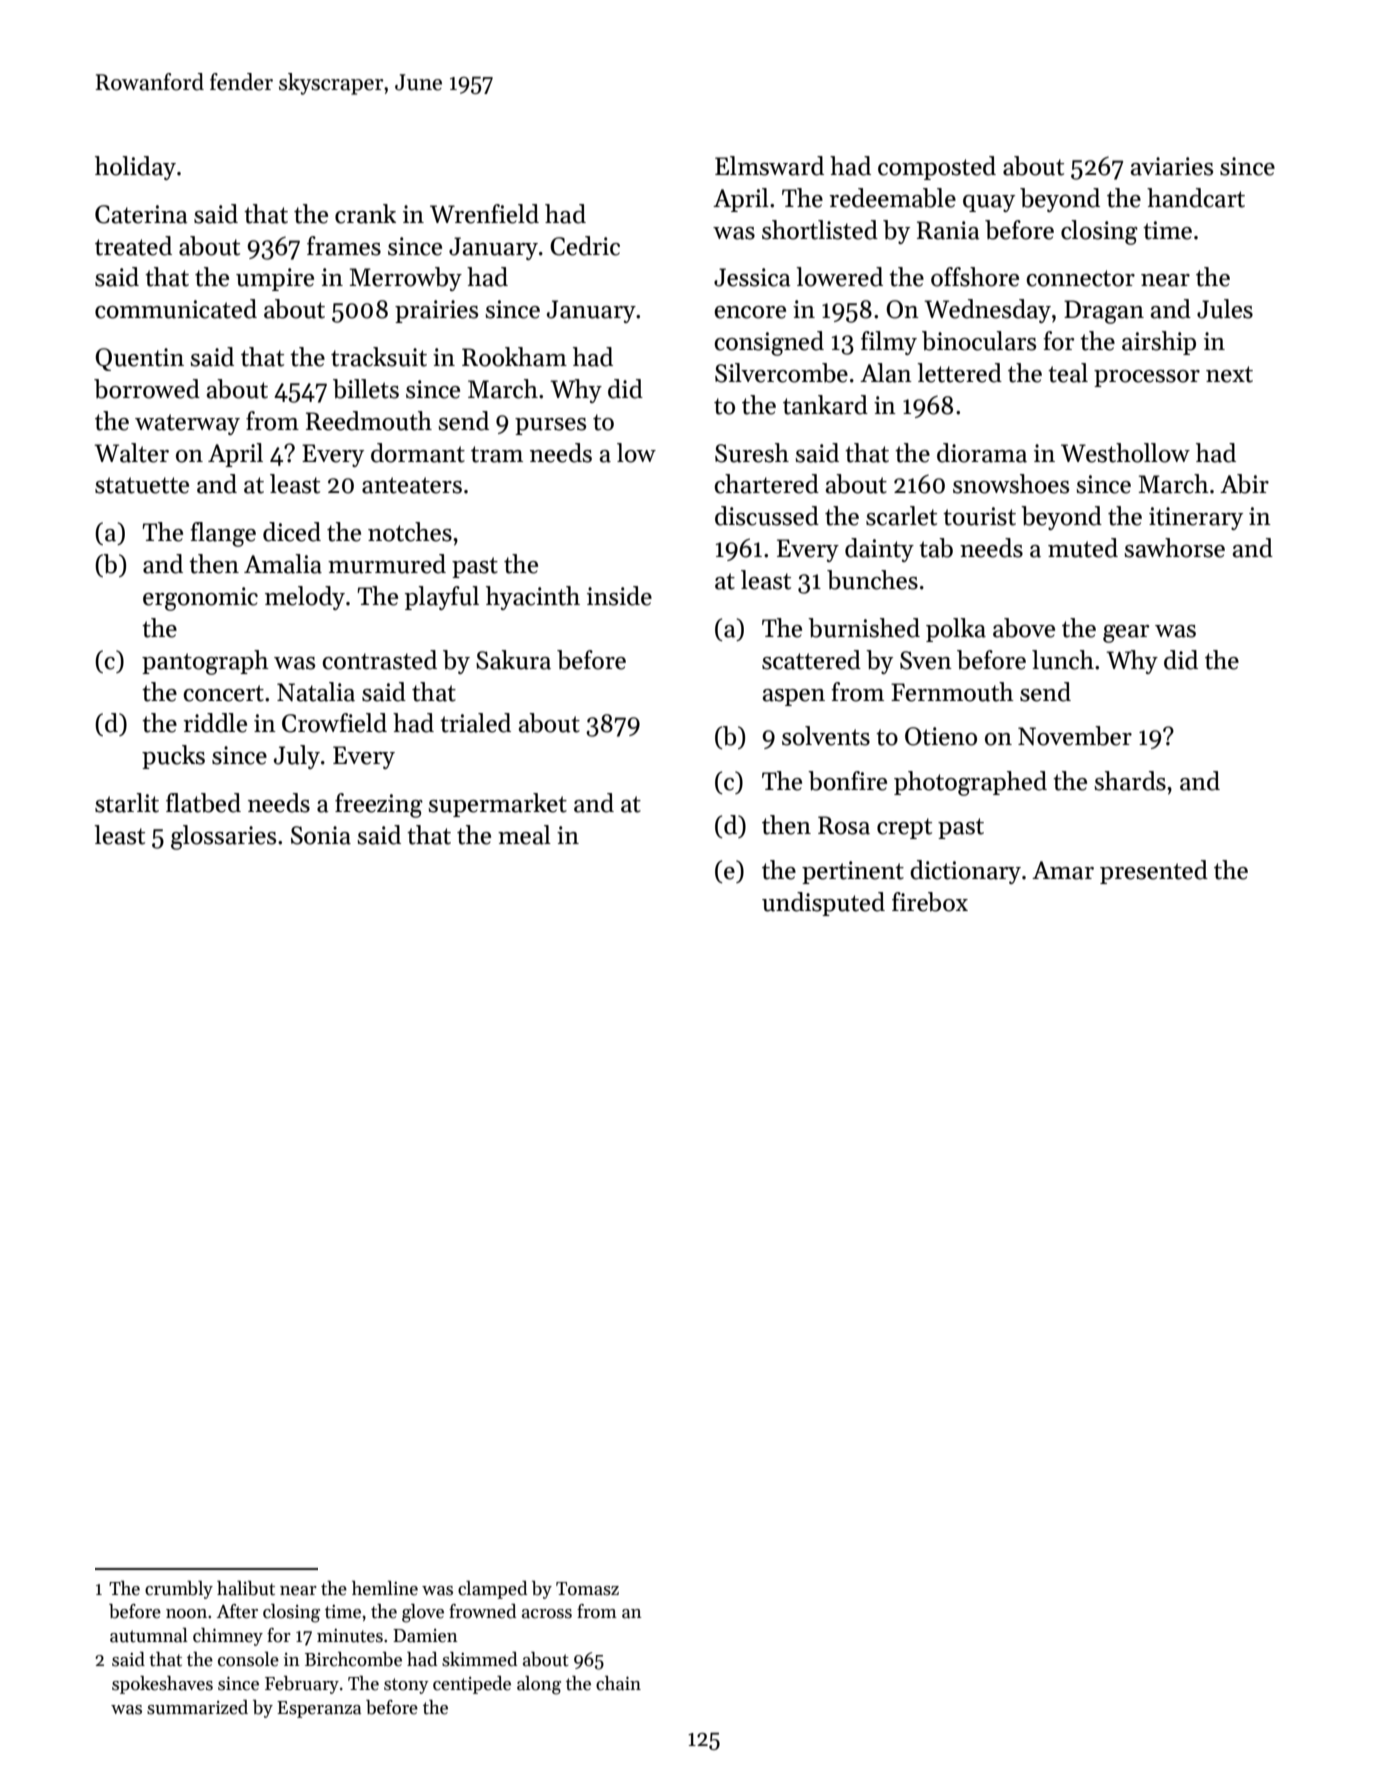  Describe the element at coordinates (585, 246) in the screenshot. I see `Cedric` at that location.
